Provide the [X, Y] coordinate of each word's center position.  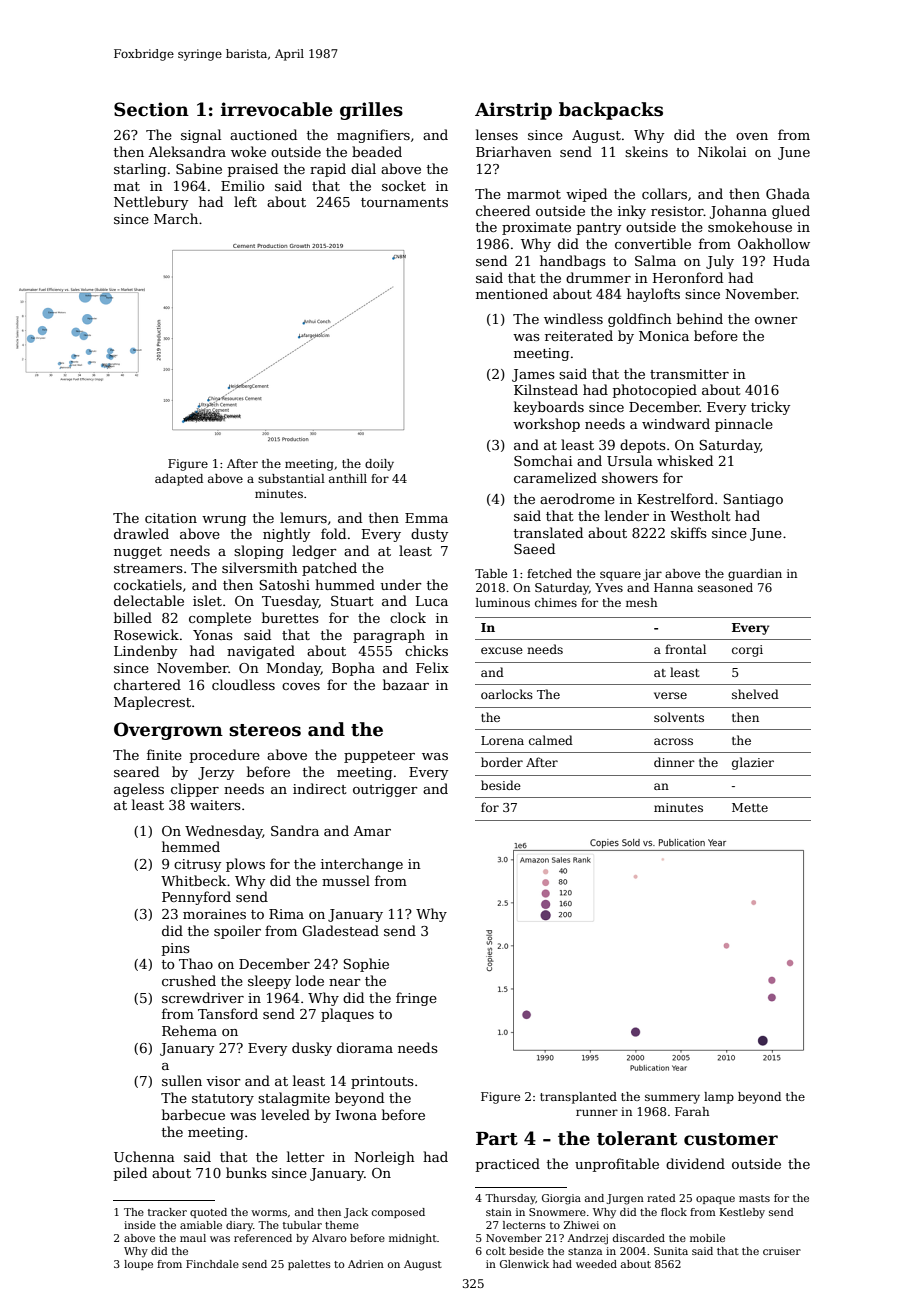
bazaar [406, 684]
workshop [546, 425]
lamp [719, 1098]
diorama [365, 1047]
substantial [291, 478]
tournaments [404, 202]
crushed [189, 980]
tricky [770, 408]
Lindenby [145, 652]
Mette [750, 807]
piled [130, 1174]
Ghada [788, 193]
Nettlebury [151, 203]
